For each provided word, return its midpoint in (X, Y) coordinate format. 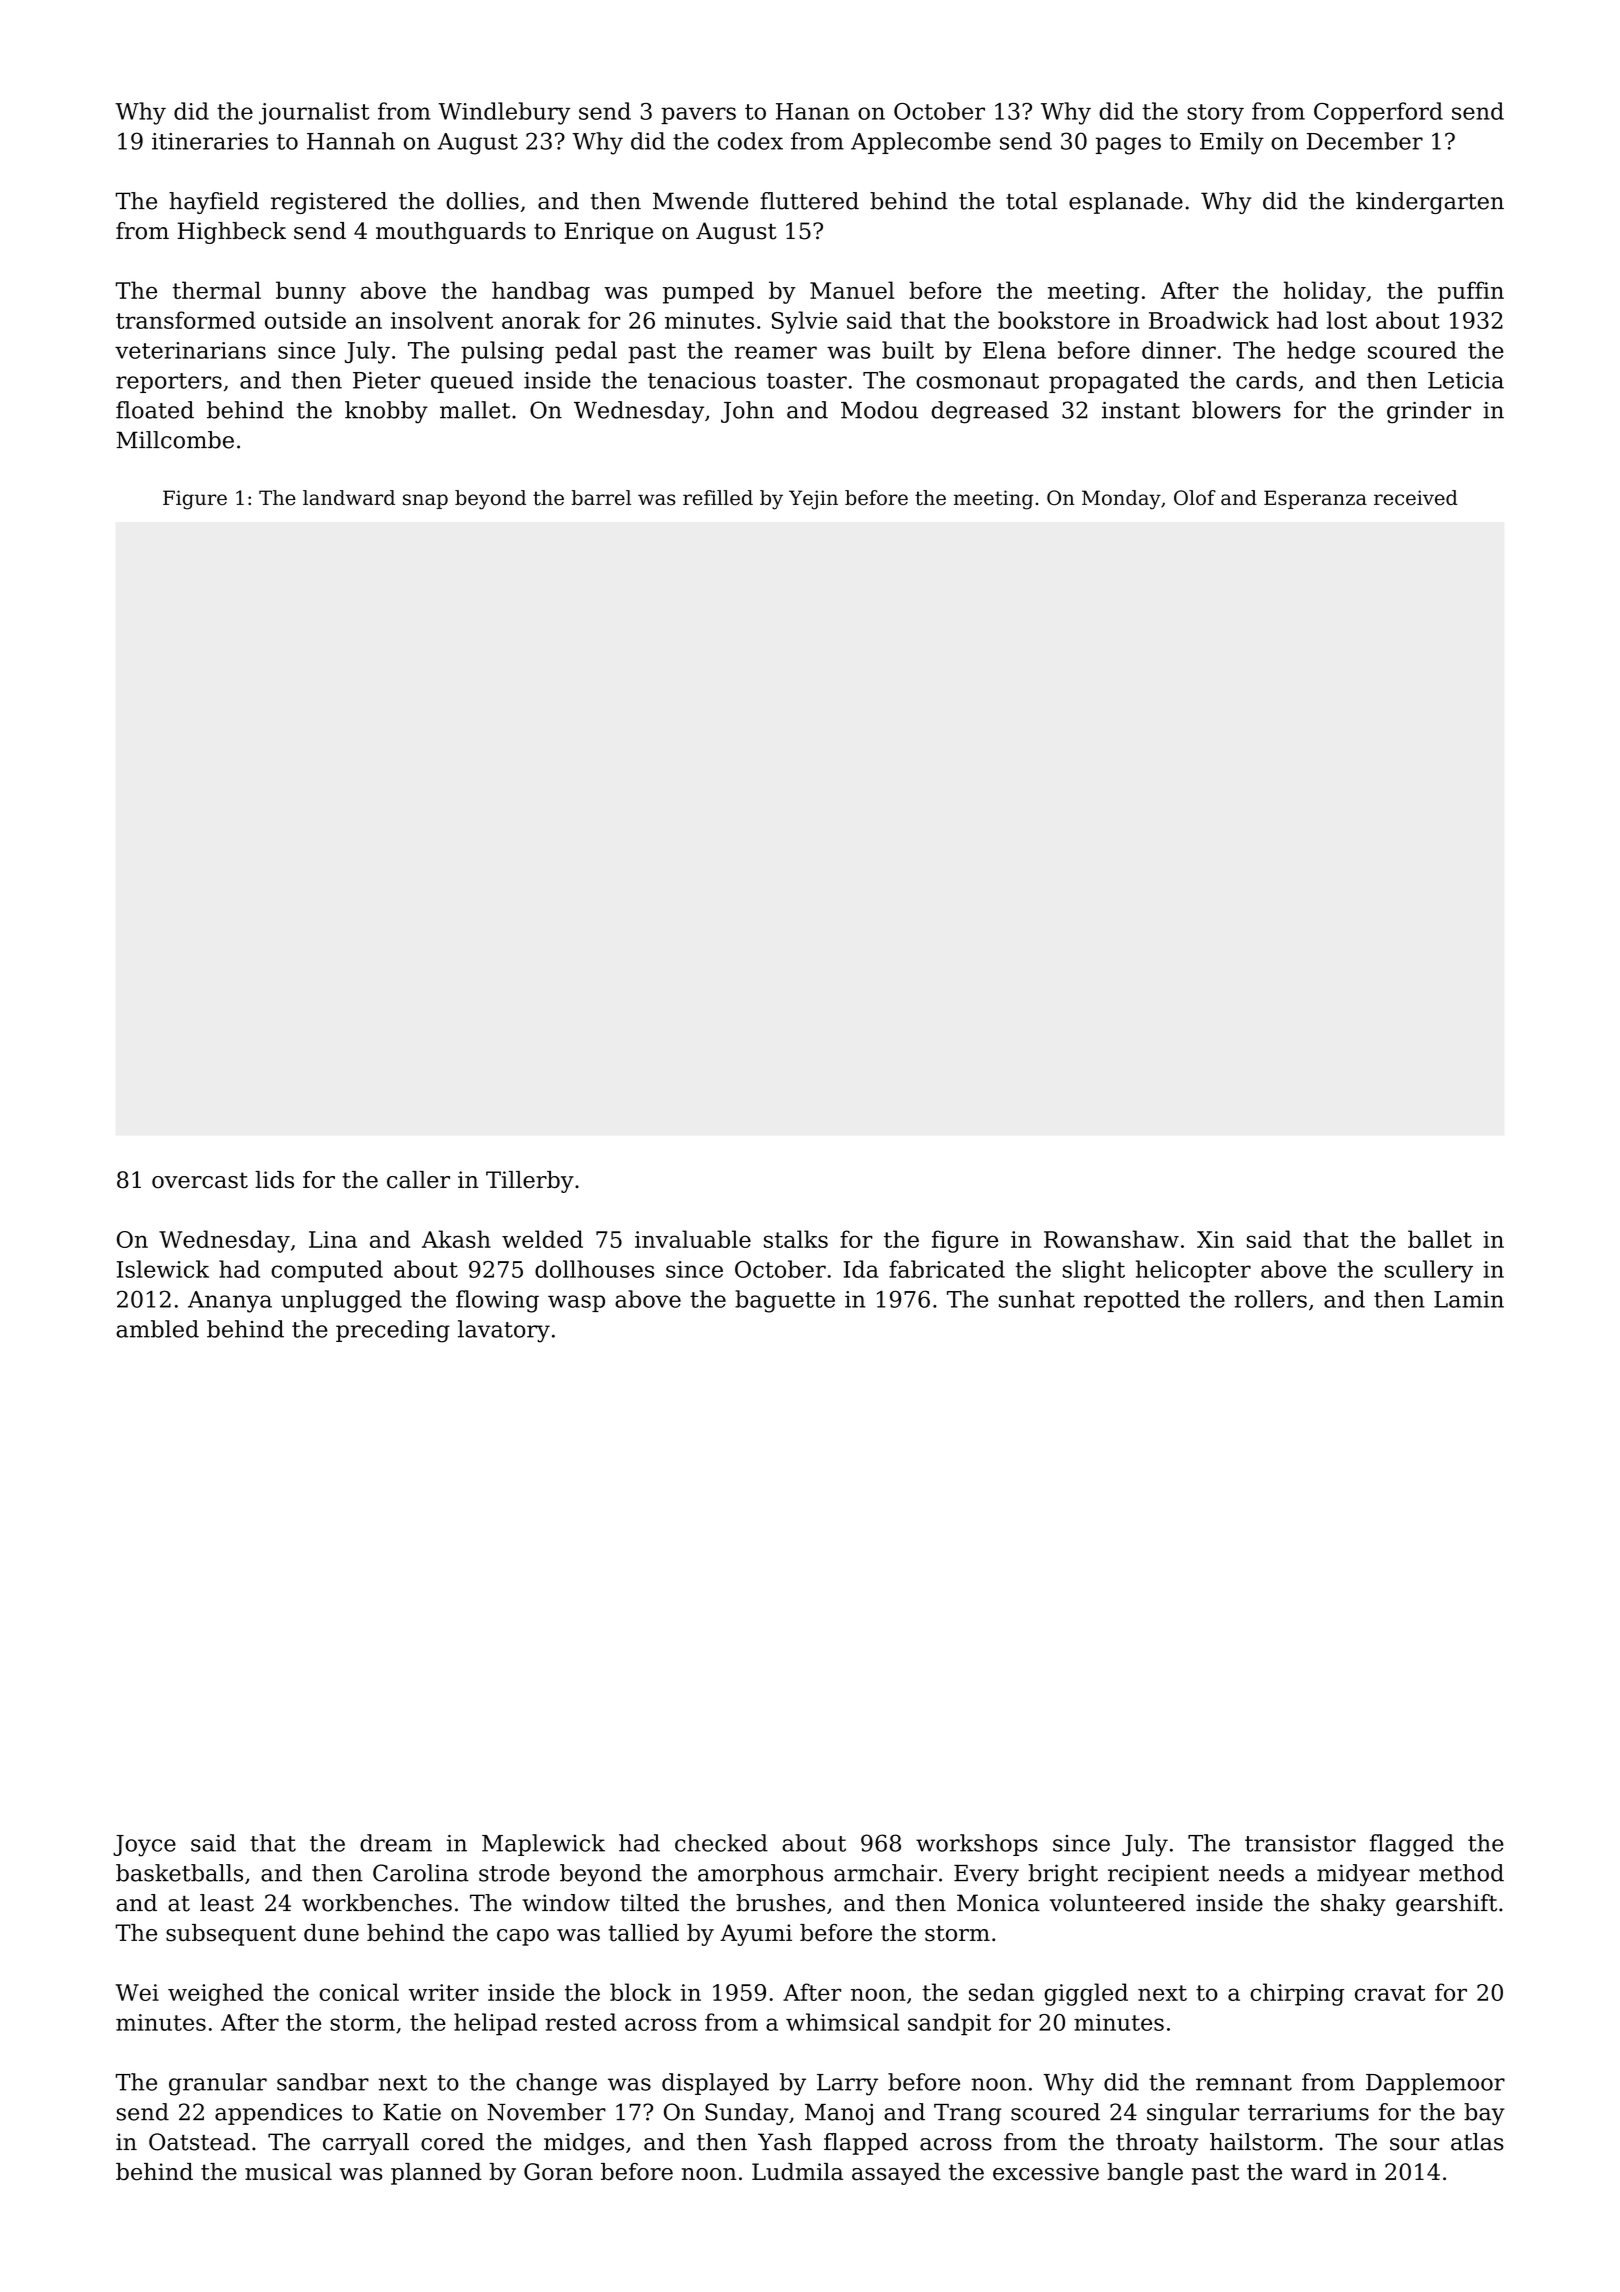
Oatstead (199, 2142)
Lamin (1469, 1299)
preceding (393, 1331)
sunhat (1037, 1299)
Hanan (812, 111)
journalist (314, 113)
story (1215, 114)
